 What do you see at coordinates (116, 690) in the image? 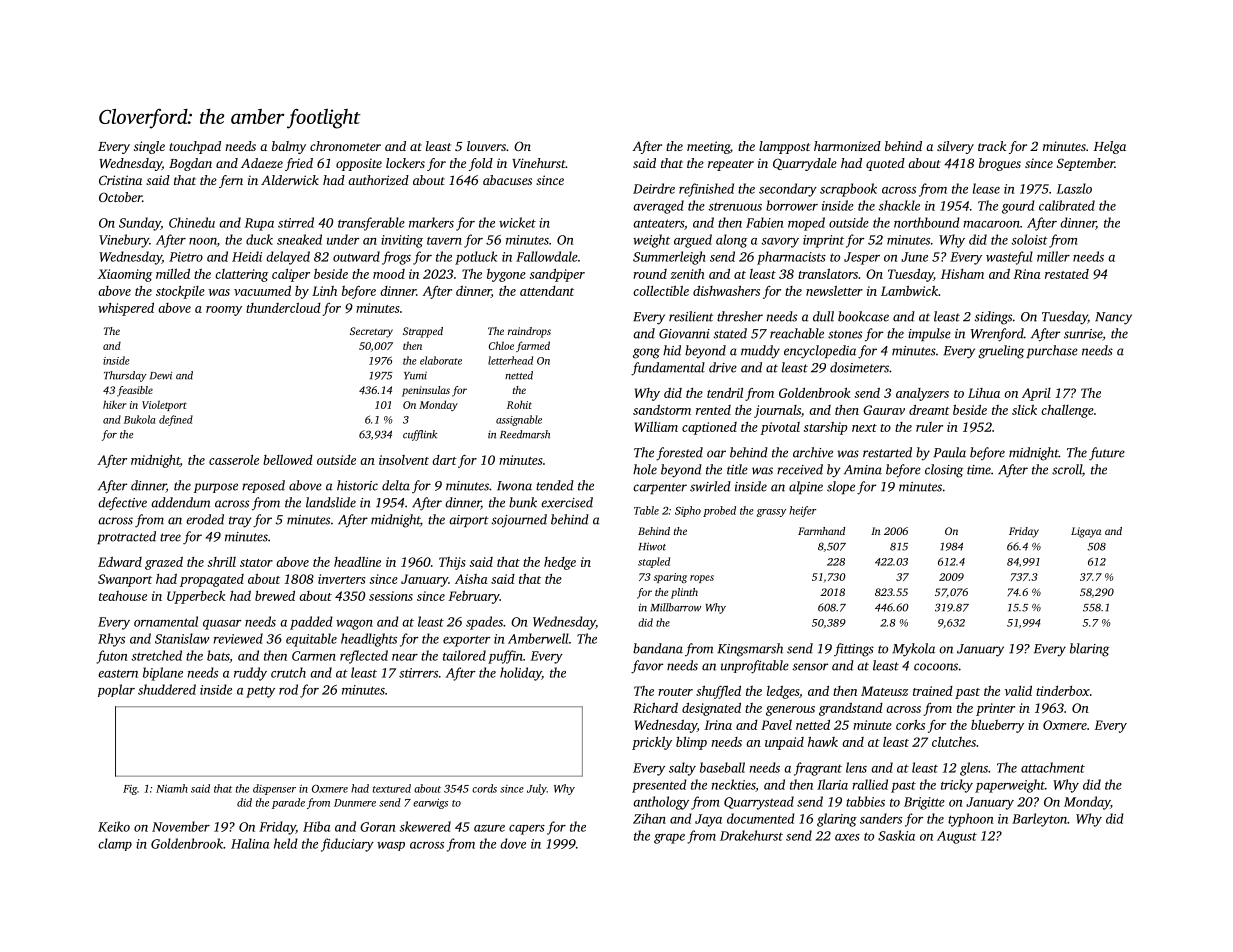
I see `poplar` at bounding box center [116, 690].
